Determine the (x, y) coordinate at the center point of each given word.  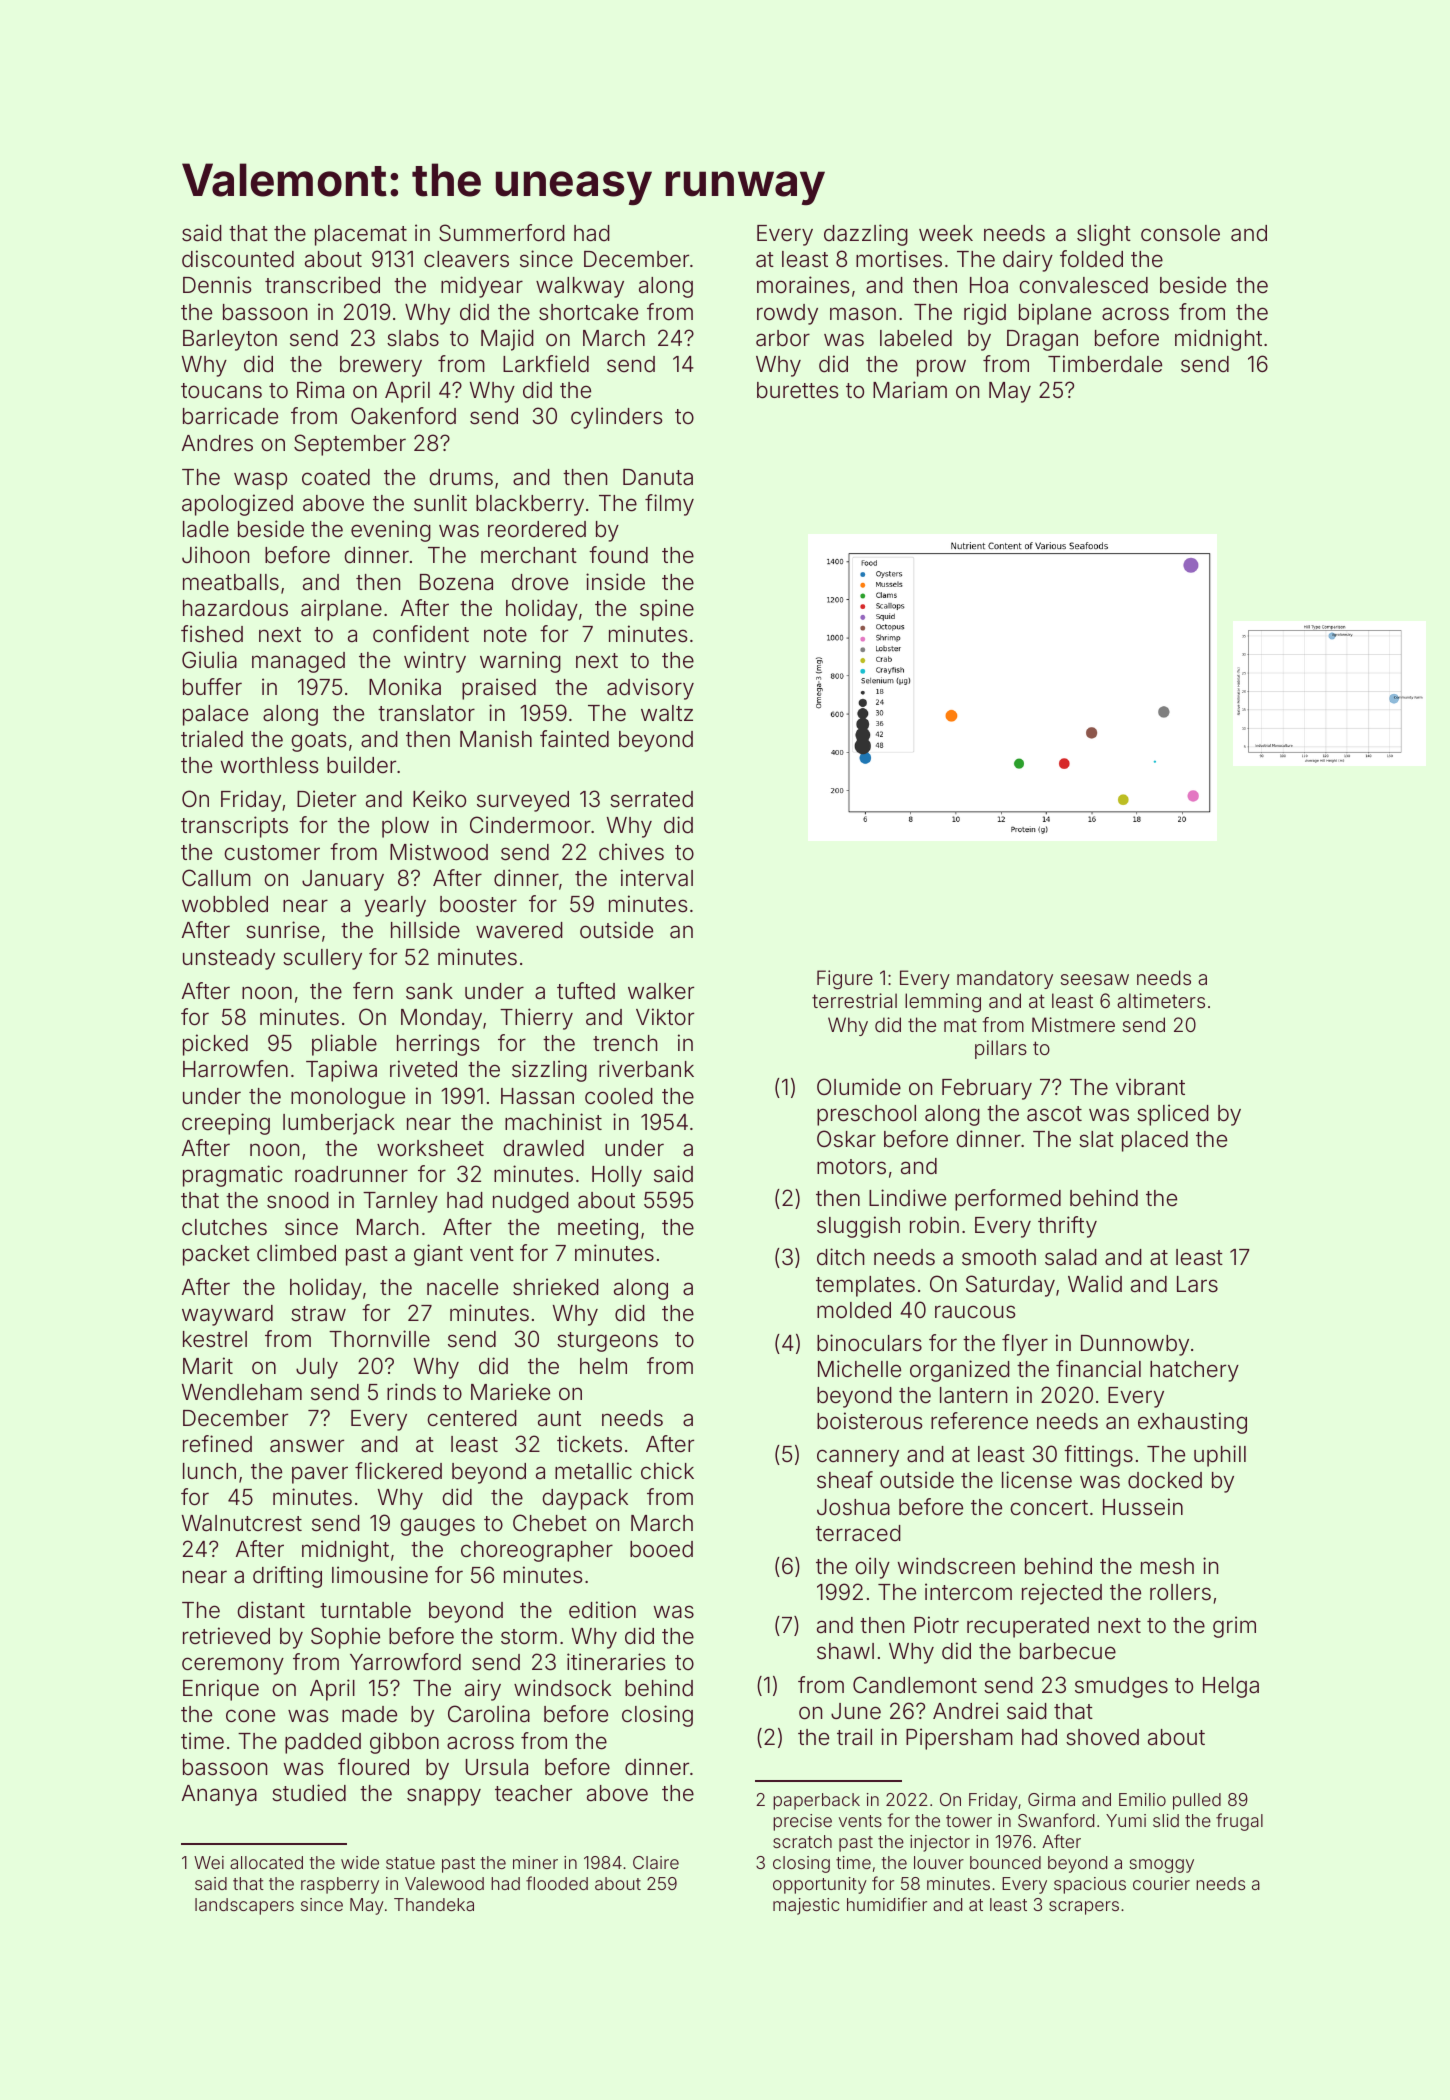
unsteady (229, 959)
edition (602, 1610)
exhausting (1192, 1423)
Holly (617, 1176)
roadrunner (351, 1174)
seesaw (1095, 979)
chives (631, 852)
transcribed (322, 285)
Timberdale (1105, 364)
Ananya (219, 1795)
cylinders (616, 418)
